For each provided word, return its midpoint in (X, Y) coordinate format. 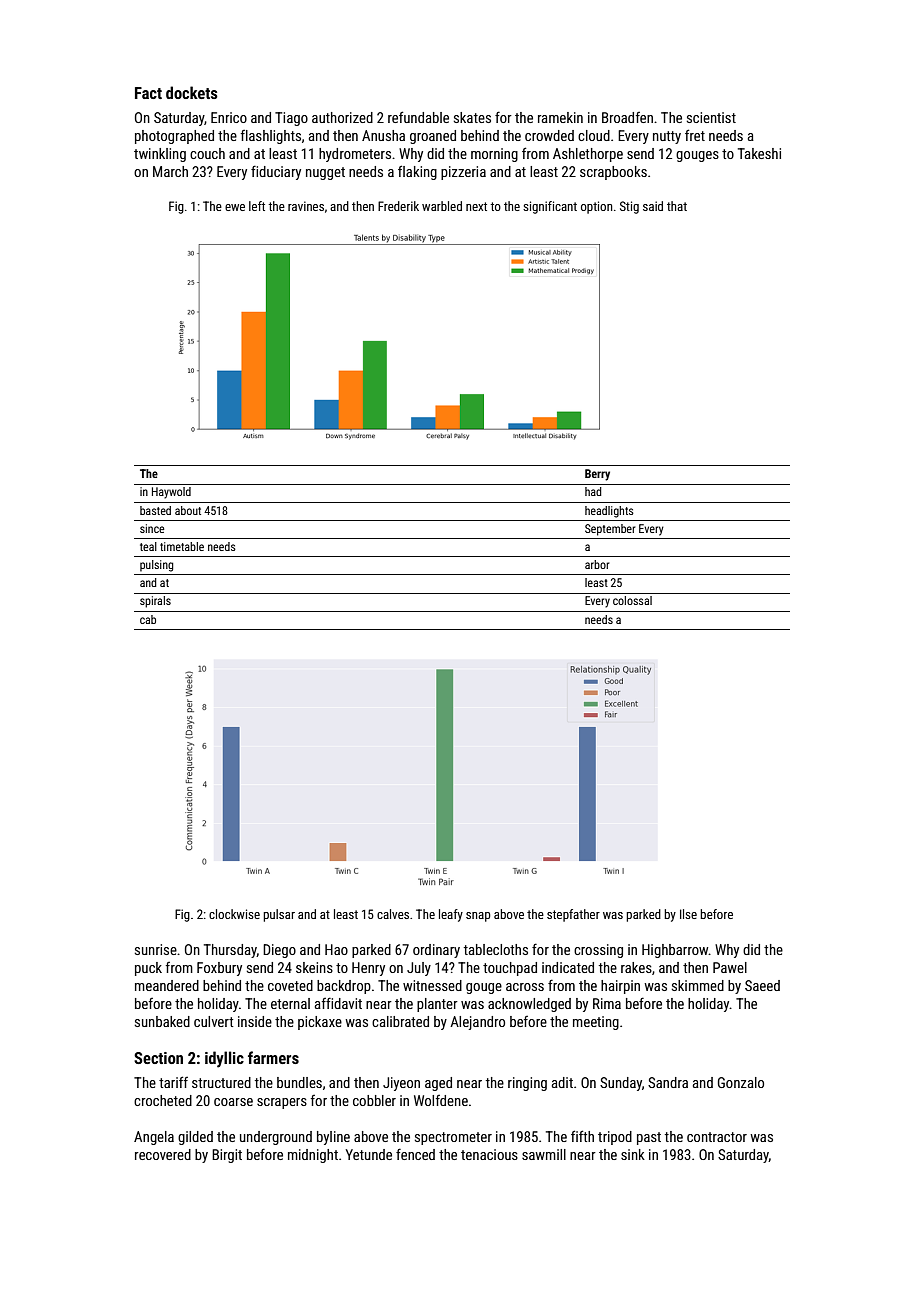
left (257, 206)
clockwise (234, 914)
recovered (163, 1154)
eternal (290, 1003)
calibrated (400, 1021)
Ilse (688, 914)
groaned (433, 137)
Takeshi (759, 153)
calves (393, 914)
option (596, 207)
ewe (235, 207)
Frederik (398, 206)
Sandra (668, 1082)
